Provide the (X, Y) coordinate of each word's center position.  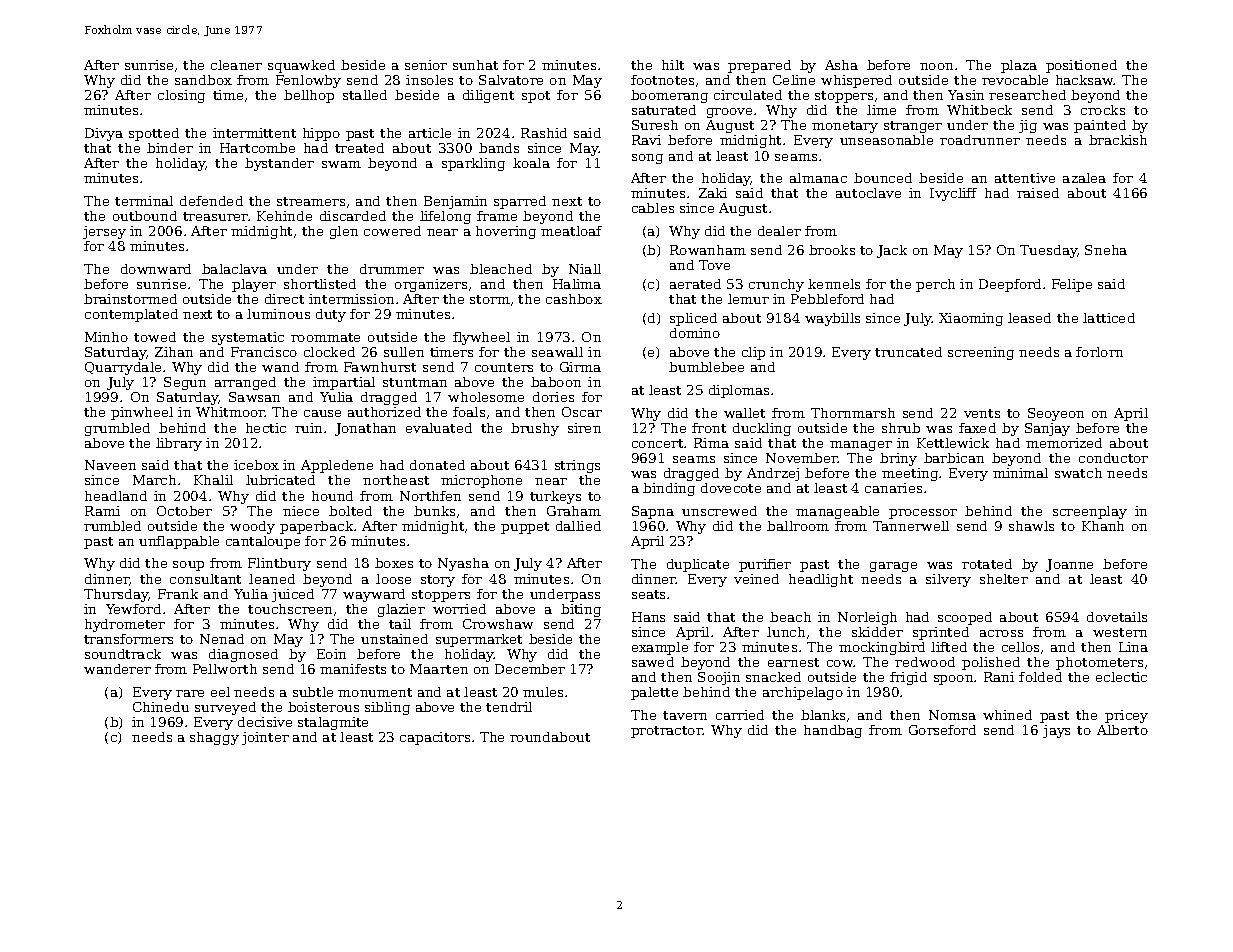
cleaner (236, 65)
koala (531, 163)
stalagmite (333, 723)
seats (648, 594)
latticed (1109, 318)
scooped (965, 618)
